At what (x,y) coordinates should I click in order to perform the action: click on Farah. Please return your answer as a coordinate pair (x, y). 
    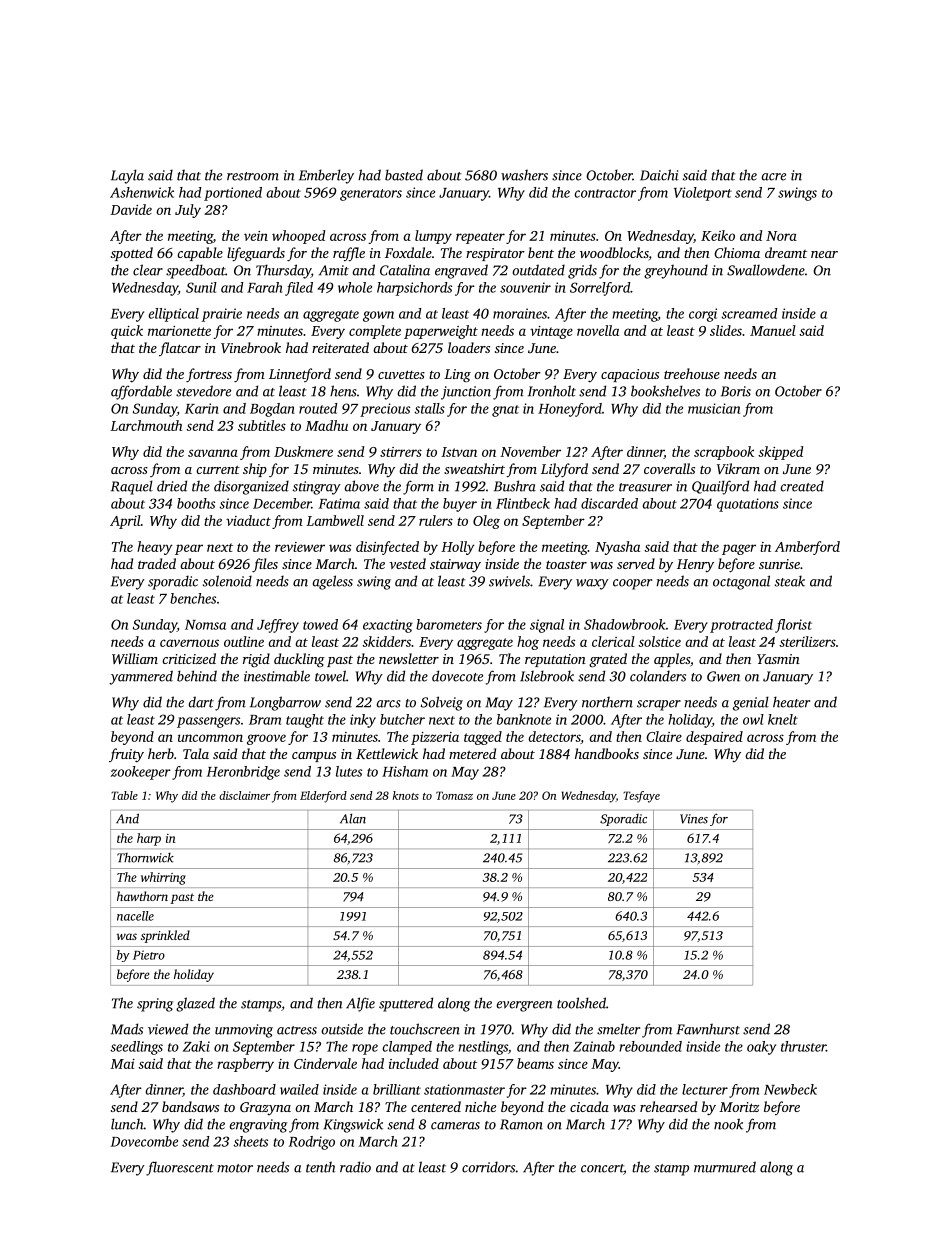
    Looking at the image, I should click on (264, 287).
